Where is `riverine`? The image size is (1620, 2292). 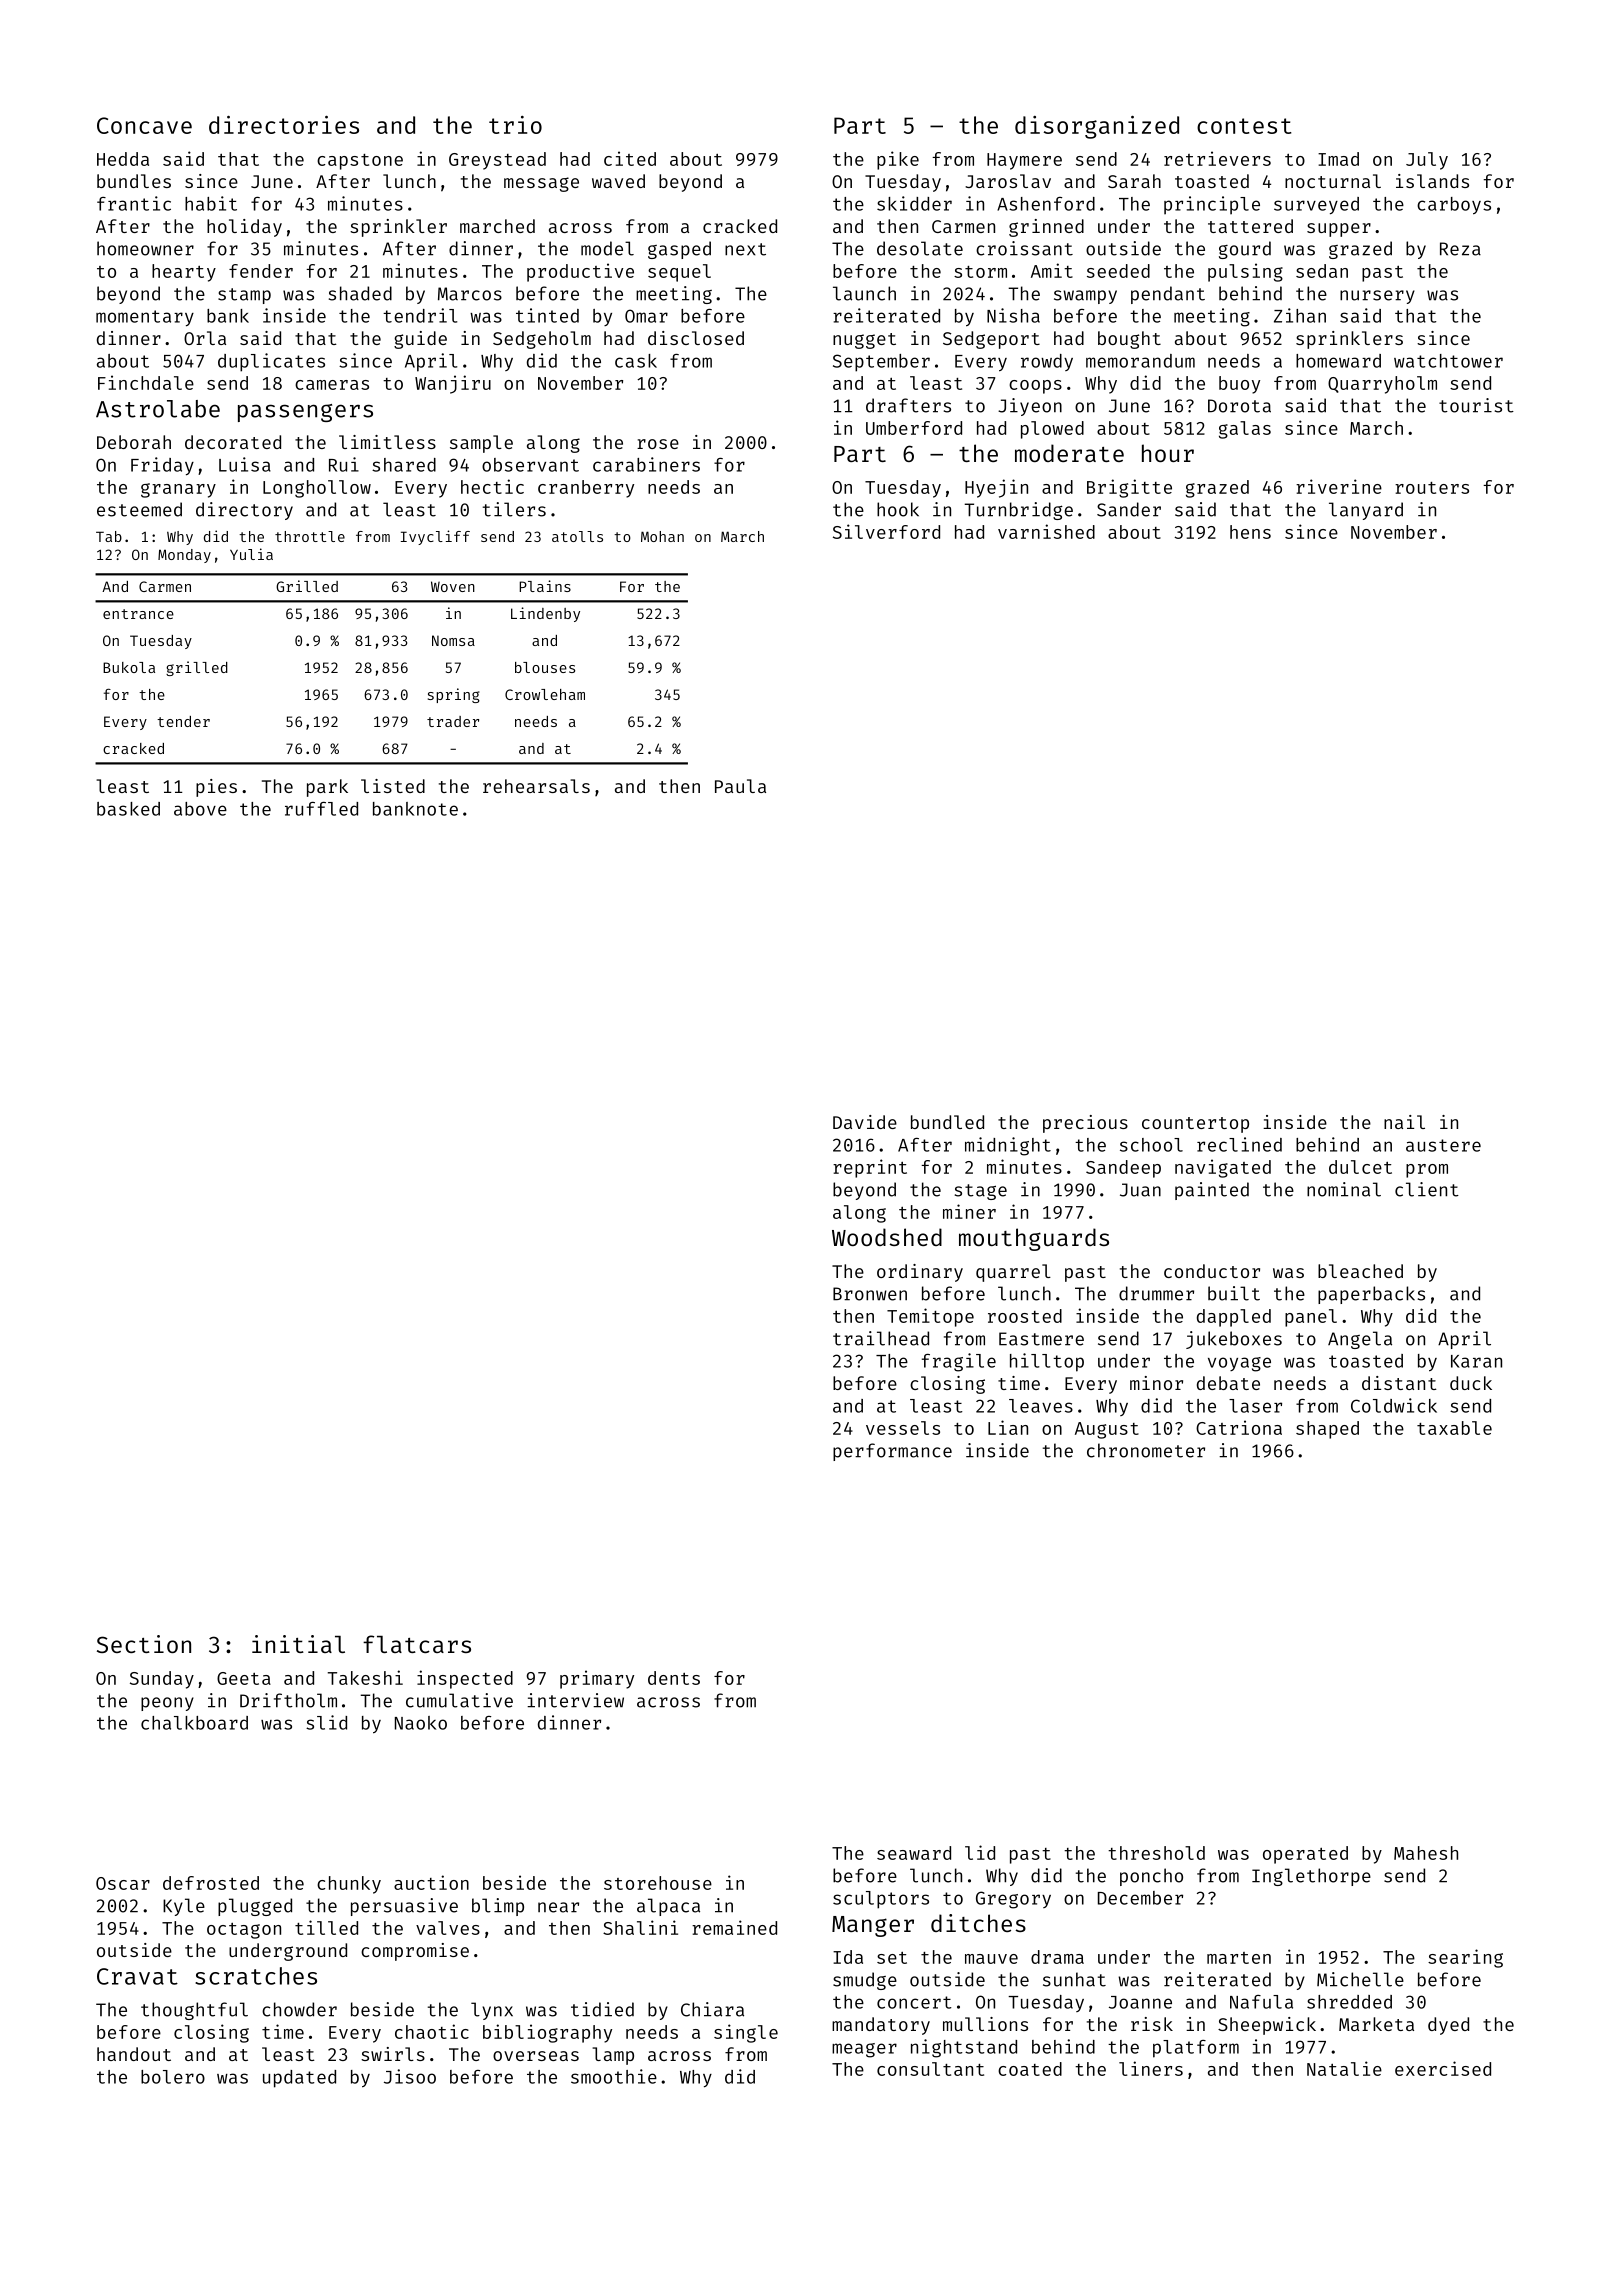
riverine is located at coordinates (1339, 486).
